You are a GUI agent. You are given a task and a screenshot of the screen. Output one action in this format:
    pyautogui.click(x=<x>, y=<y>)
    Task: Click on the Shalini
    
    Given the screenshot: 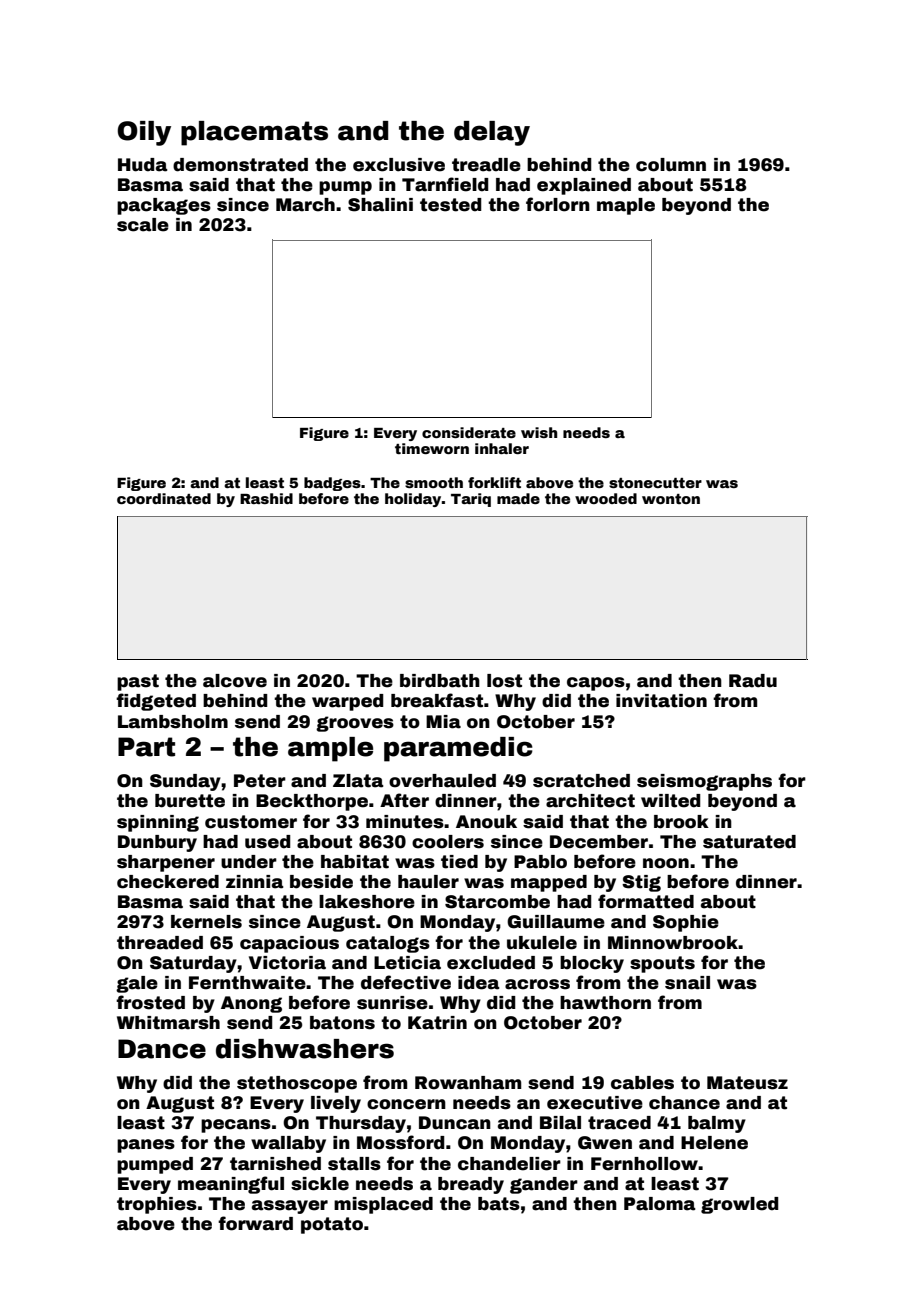 What is the action you would take?
    pyautogui.click(x=380, y=205)
